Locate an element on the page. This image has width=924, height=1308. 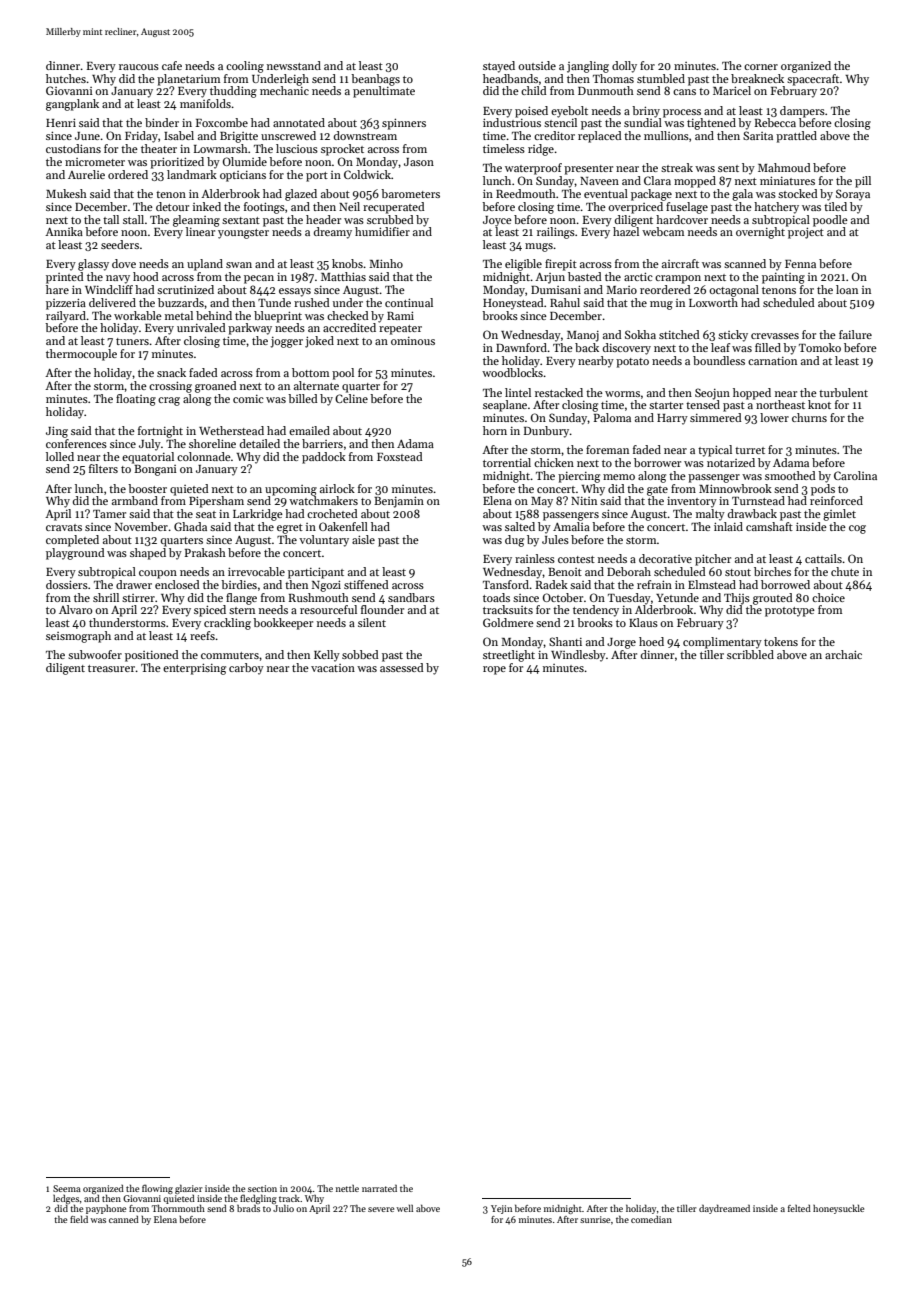
stayed is located at coordinates (499, 67).
